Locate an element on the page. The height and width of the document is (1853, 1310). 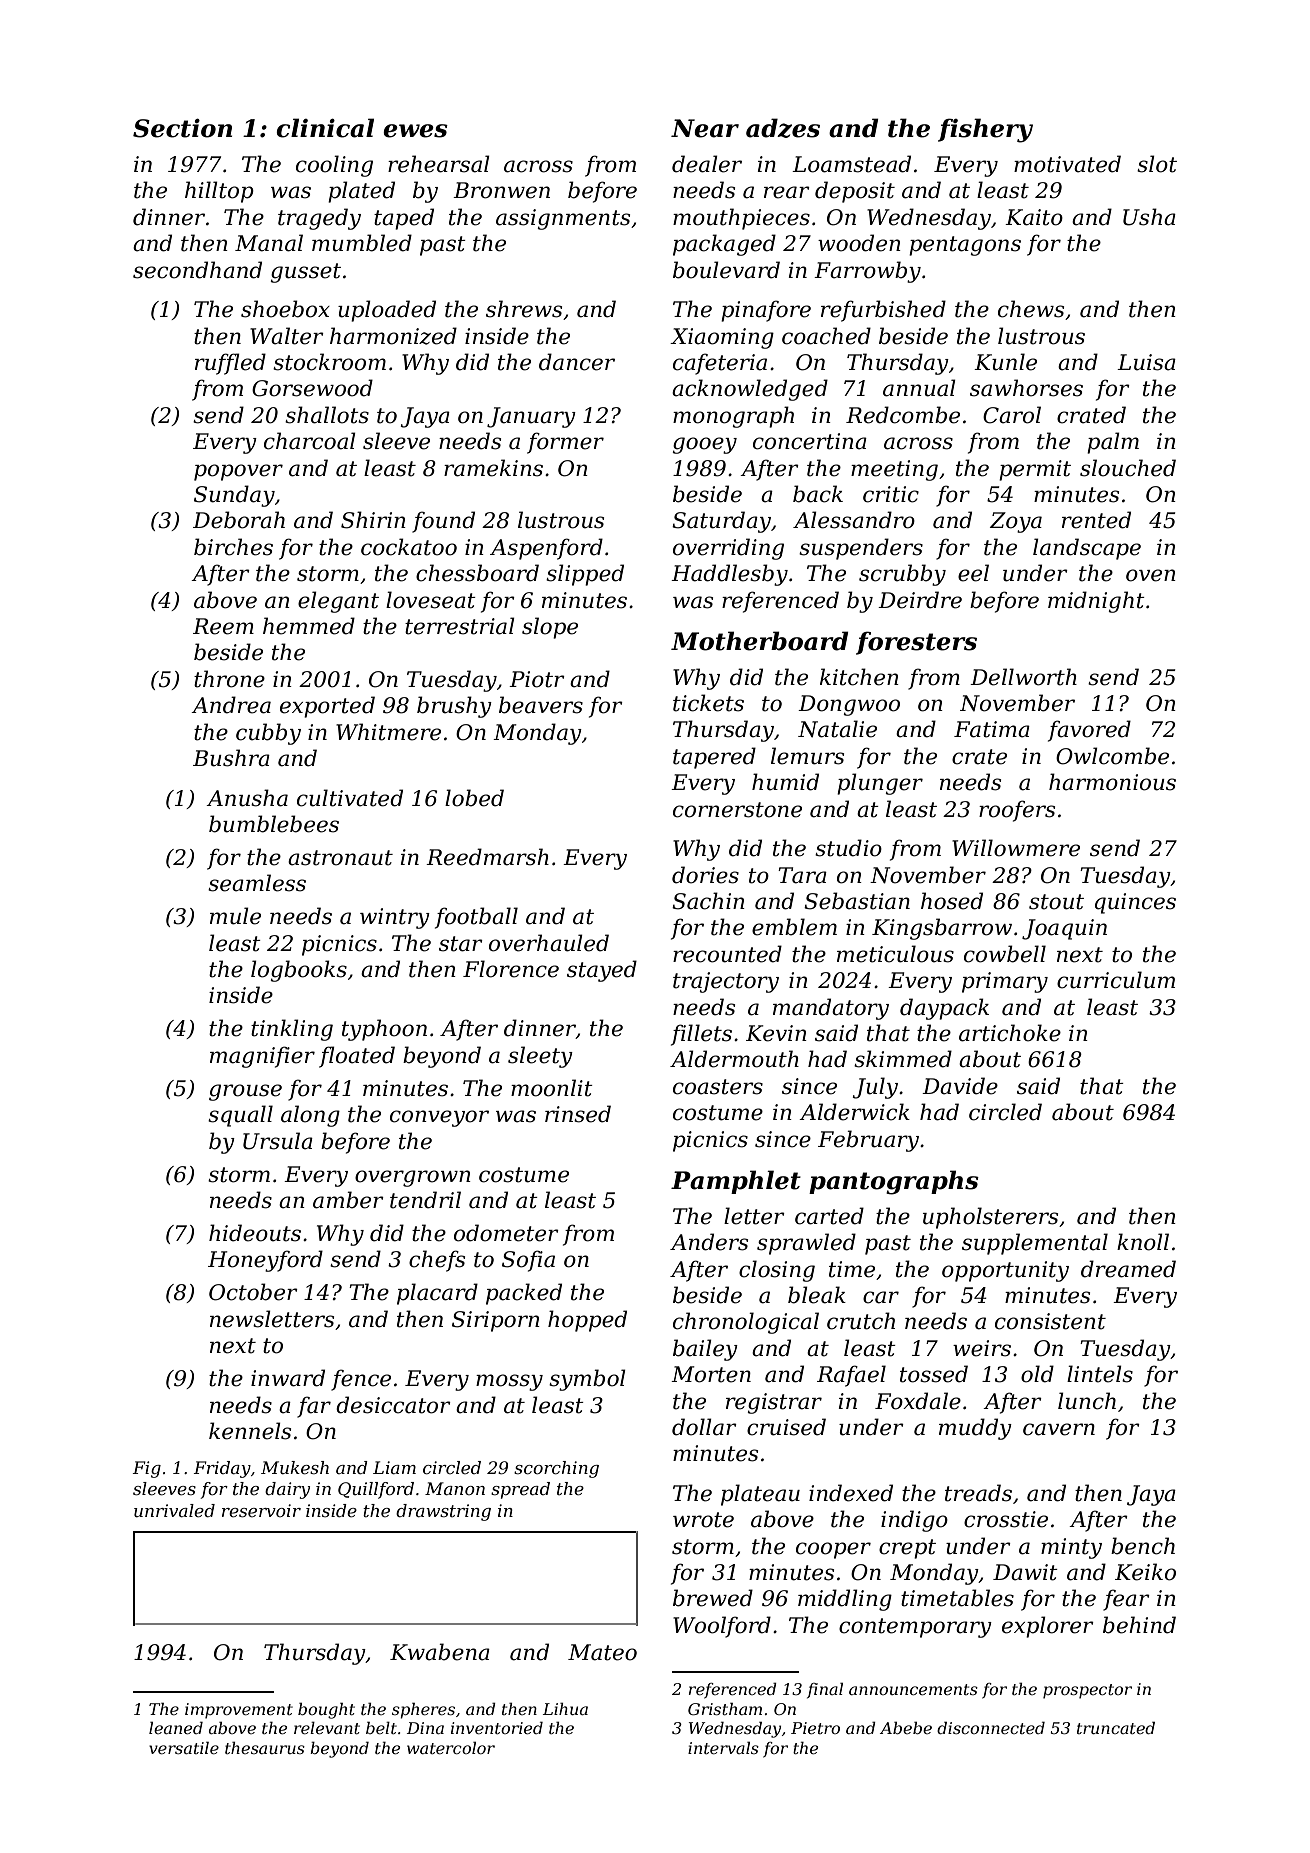
cowbell is located at coordinates (1005, 954).
